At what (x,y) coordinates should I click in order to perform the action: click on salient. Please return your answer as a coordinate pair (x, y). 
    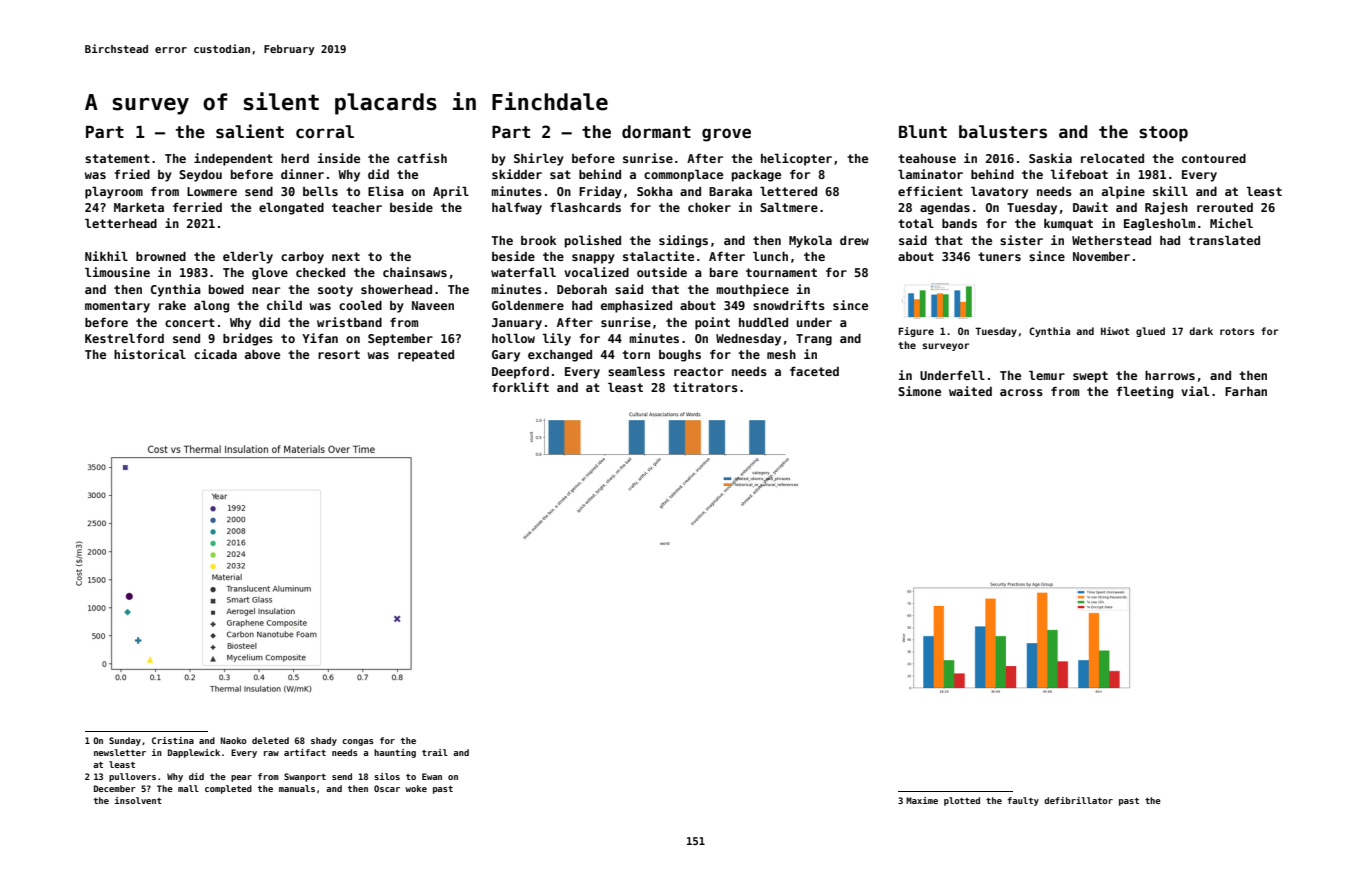
    Looking at the image, I should click on (250, 131).
